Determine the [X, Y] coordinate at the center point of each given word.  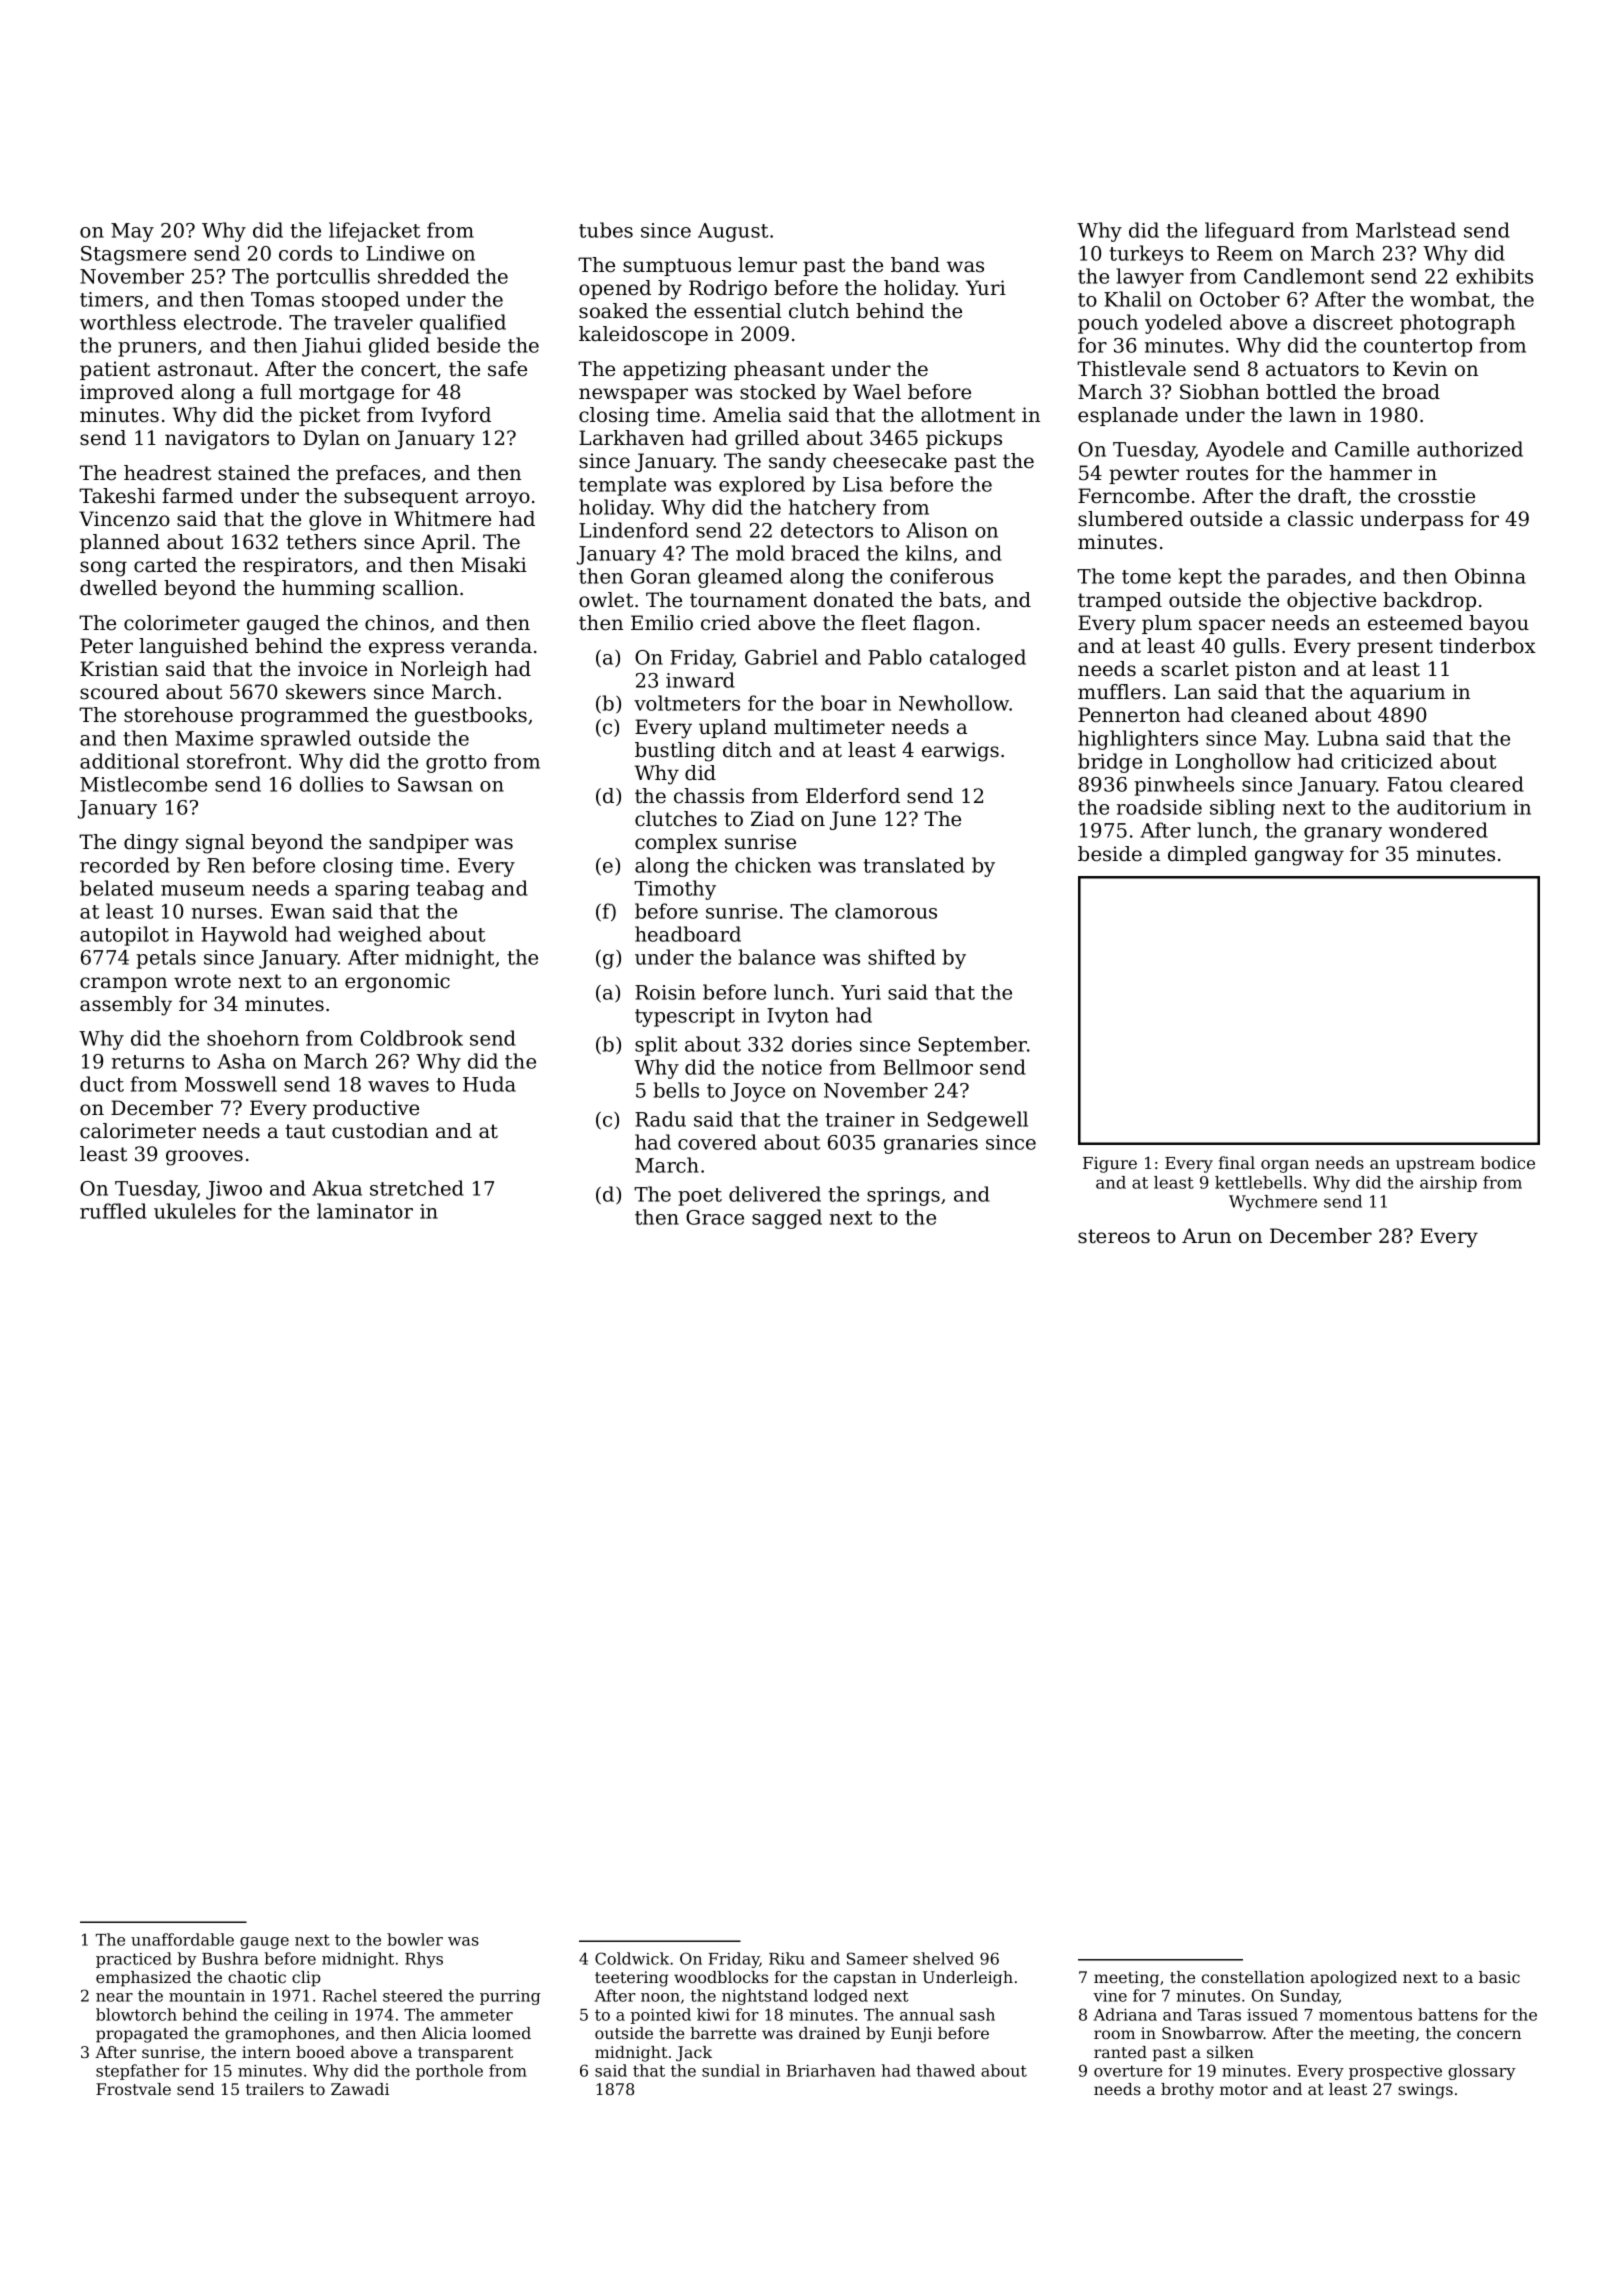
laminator [365, 1211]
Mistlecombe [143, 784]
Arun [1206, 1235]
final [1237, 1162]
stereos [1114, 1236]
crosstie [1436, 496]
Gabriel [781, 657]
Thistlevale [1131, 369]
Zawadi [360, 2089]
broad [1411, 392]
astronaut [205, 369]
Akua [337, 1188]
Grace [715, 1217]
